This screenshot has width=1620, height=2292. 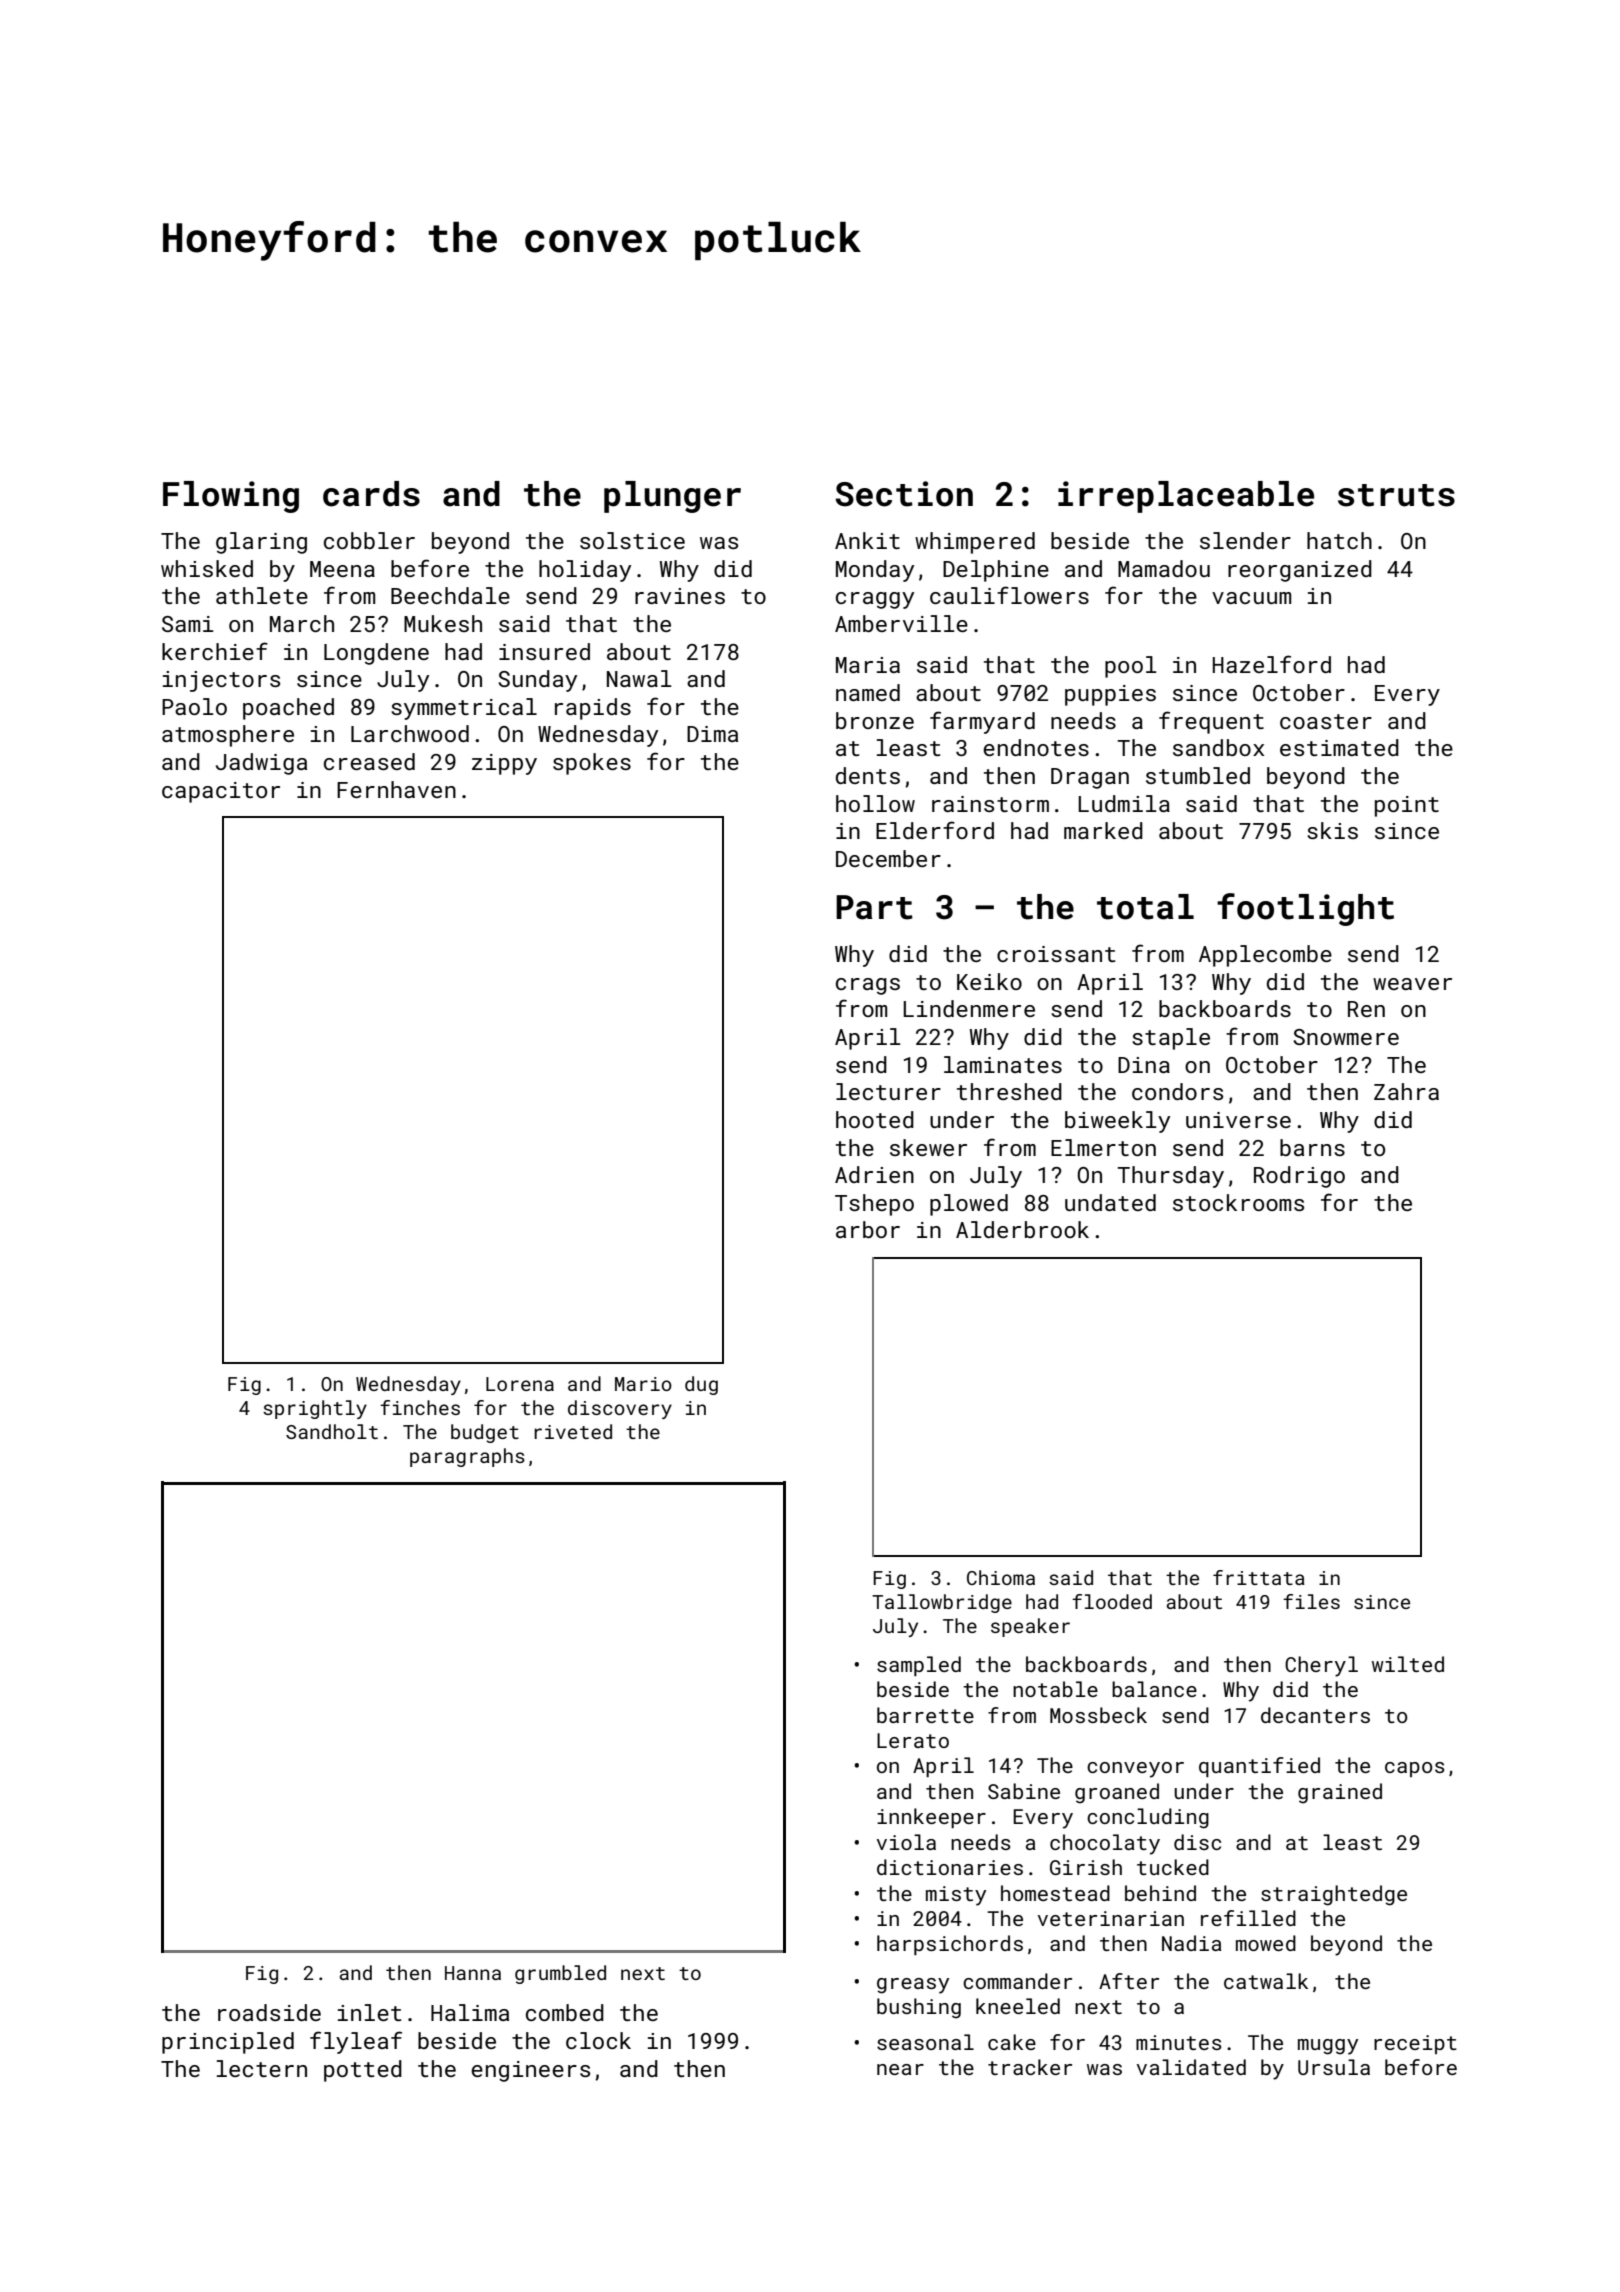 What do you see at coordinates (315, 1409) in the screenshot?
I see `sprightly` at bounding box center [315, 1409].
